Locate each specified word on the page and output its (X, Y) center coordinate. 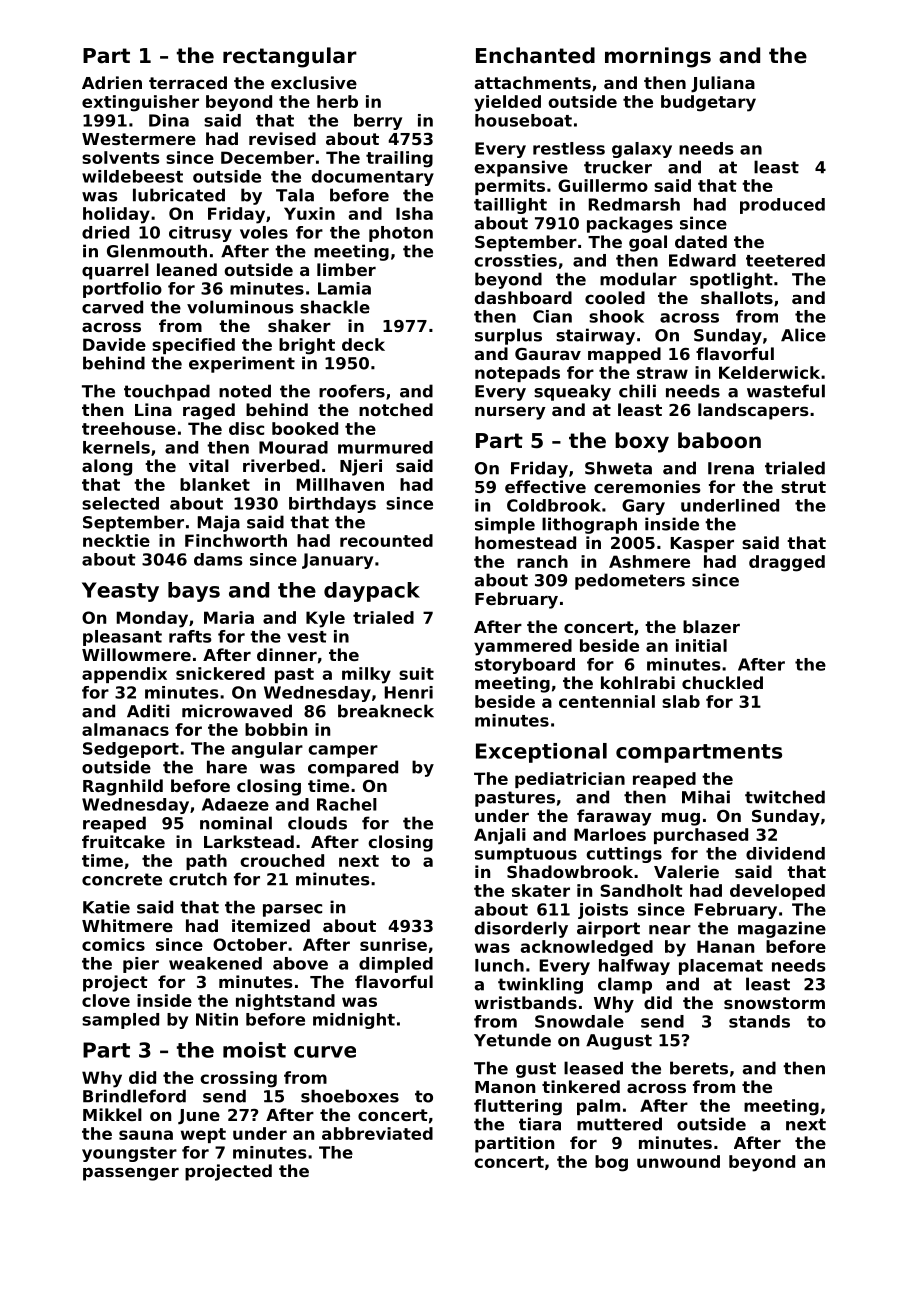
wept (203, 1135)
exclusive (314, 82)
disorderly (521, 929)
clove (106, 1000)
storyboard (525, 666)
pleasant (122, 638)
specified (193, 346)
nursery (510, 413)
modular (638, 279)
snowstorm (774, 1003)
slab (681, 701)
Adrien (112, 82)
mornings (658, 57)
